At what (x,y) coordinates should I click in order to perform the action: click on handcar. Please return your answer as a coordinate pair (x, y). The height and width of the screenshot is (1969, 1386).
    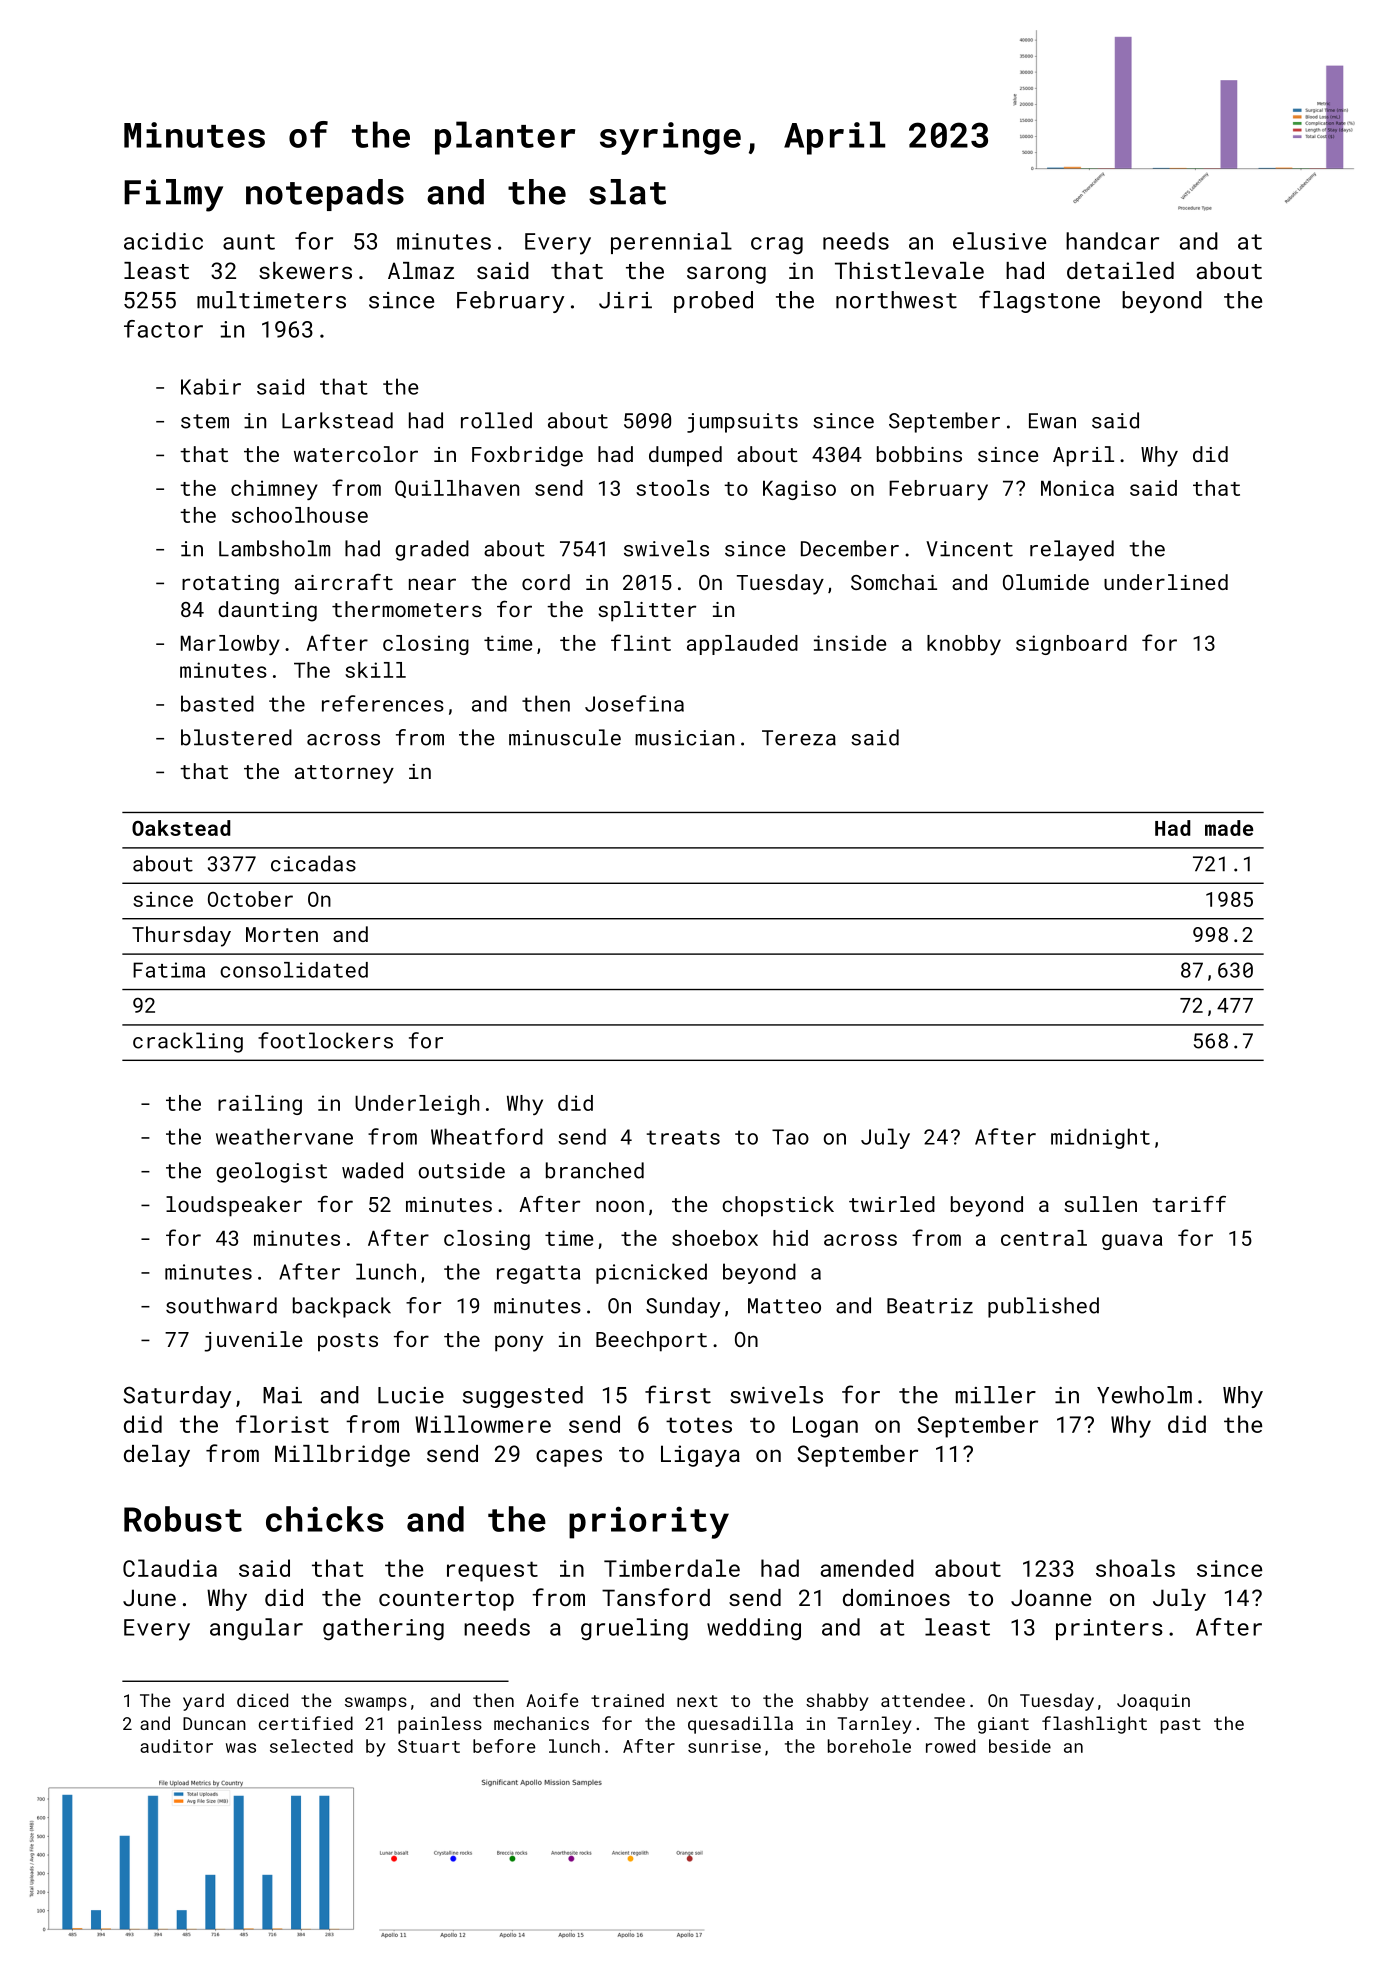
    Looking at the image, I should click on (1112, 241).
